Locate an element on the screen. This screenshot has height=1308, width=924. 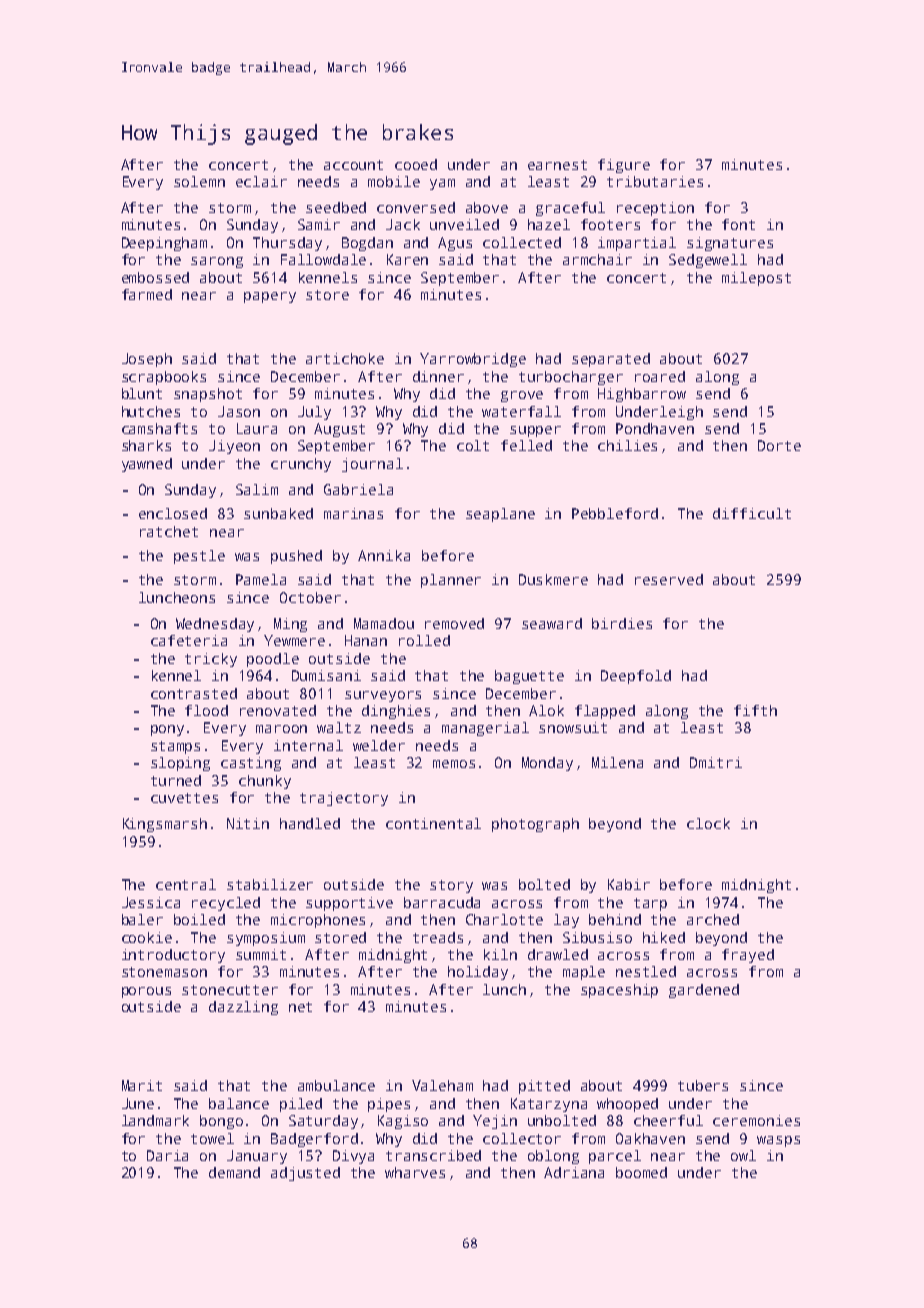
adjusted is located at coordinates (305, 1174).
